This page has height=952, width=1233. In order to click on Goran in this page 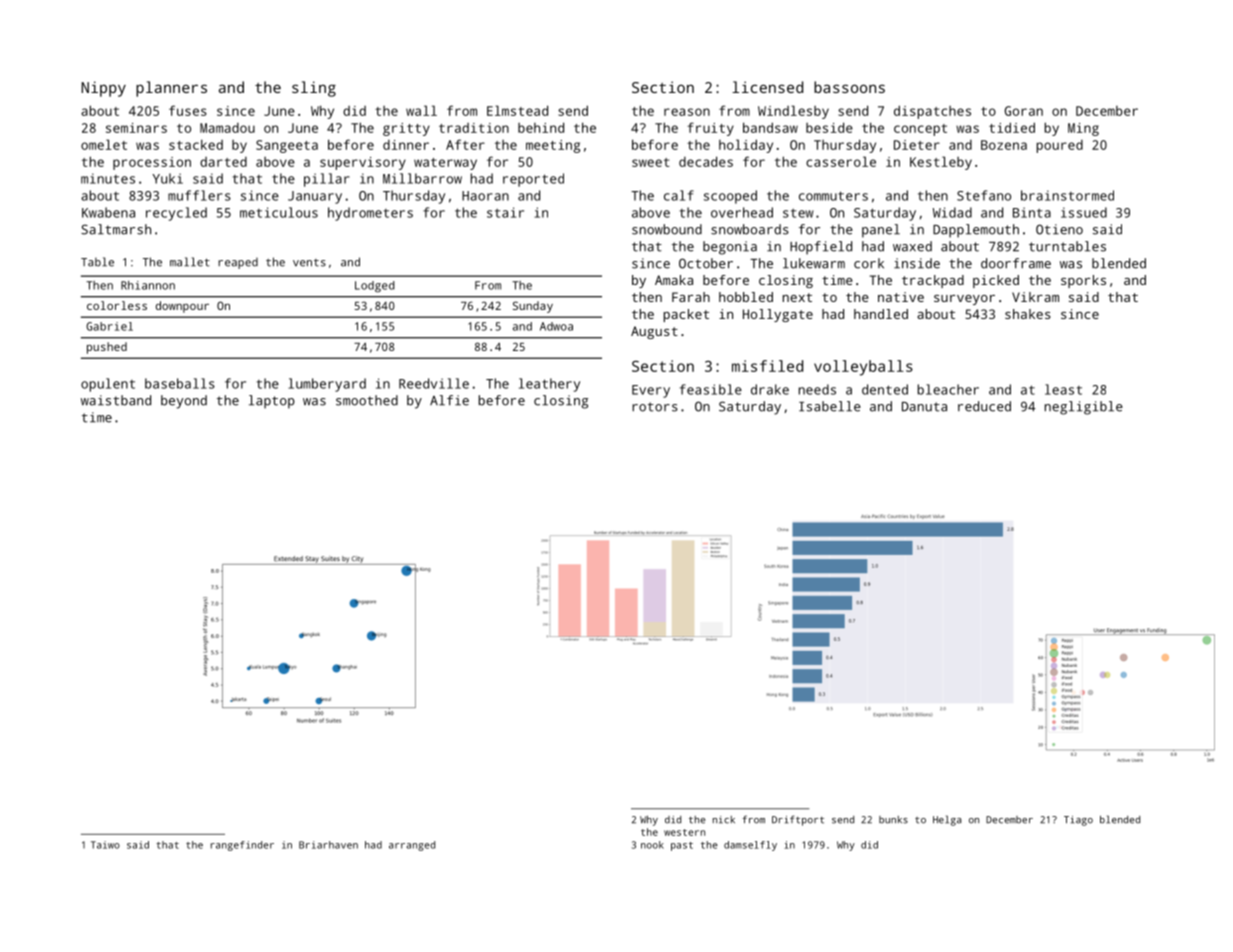, I will do `click(1024, 111)`.
